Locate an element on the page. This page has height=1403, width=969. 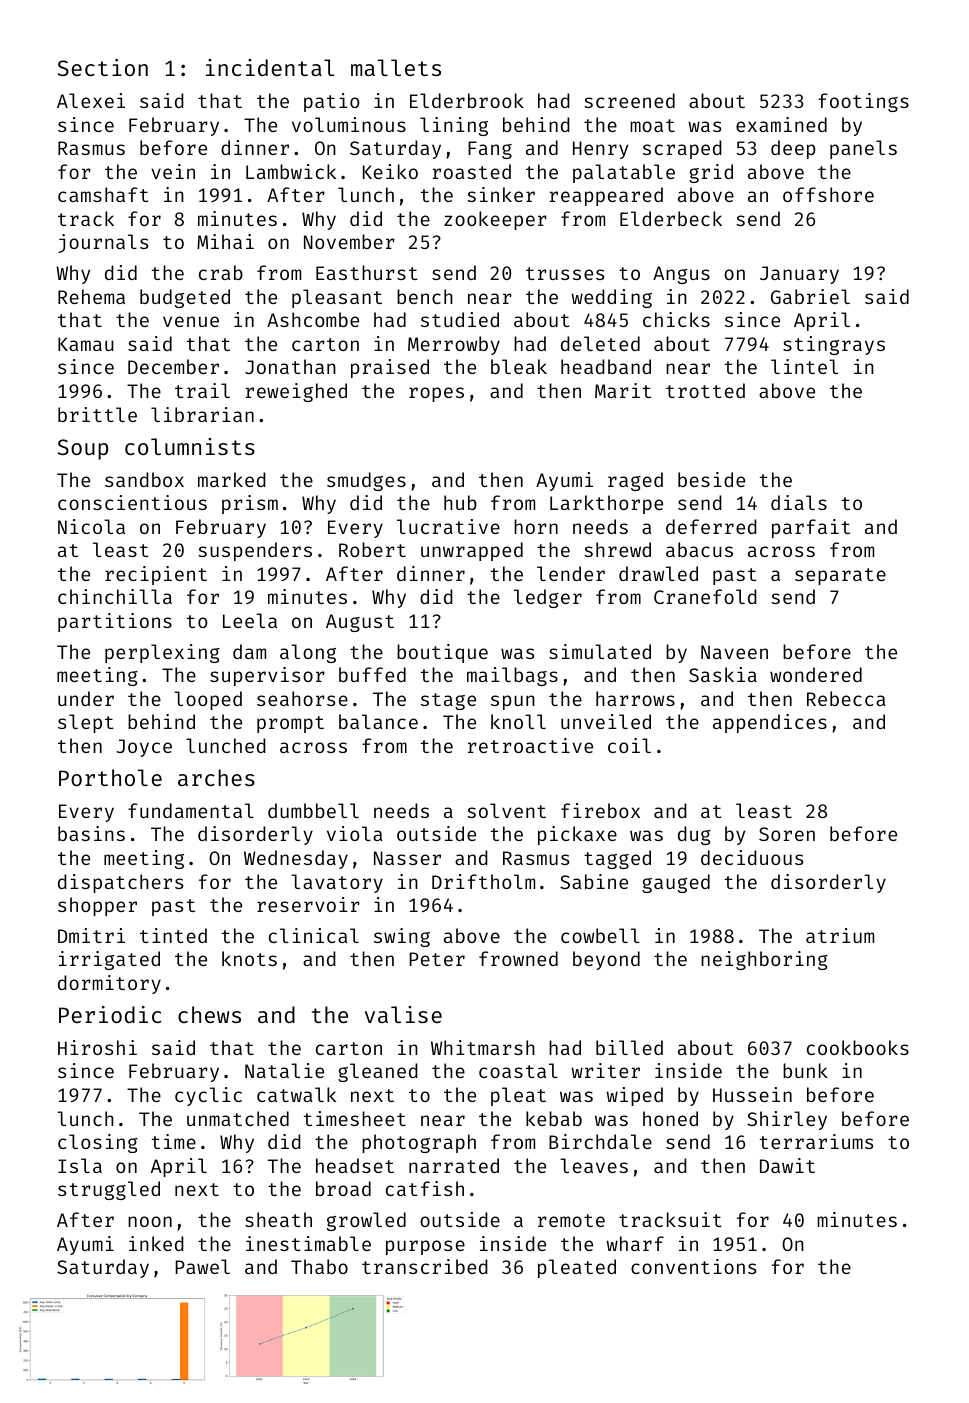
Peter is located at coordinates (437, 959).
